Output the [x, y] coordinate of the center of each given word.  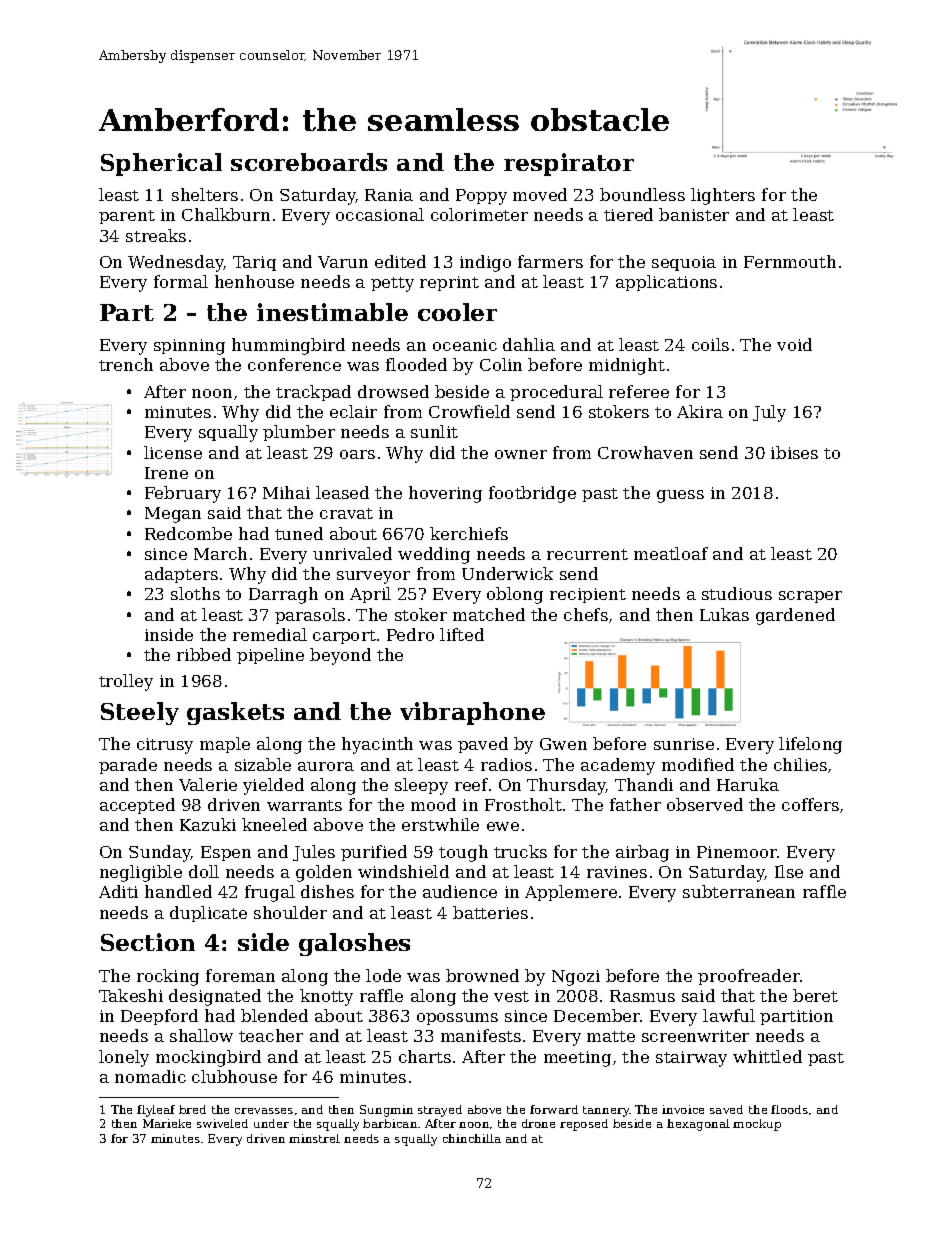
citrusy [165, 746]
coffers [810, 804]
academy [618, 766]
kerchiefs [469, 533]
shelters [205, 194]
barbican [390, 1123]
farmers [550, 261]
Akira [700, 411]
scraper [810, 597]
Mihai [286, 492]
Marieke [167, 1123]
